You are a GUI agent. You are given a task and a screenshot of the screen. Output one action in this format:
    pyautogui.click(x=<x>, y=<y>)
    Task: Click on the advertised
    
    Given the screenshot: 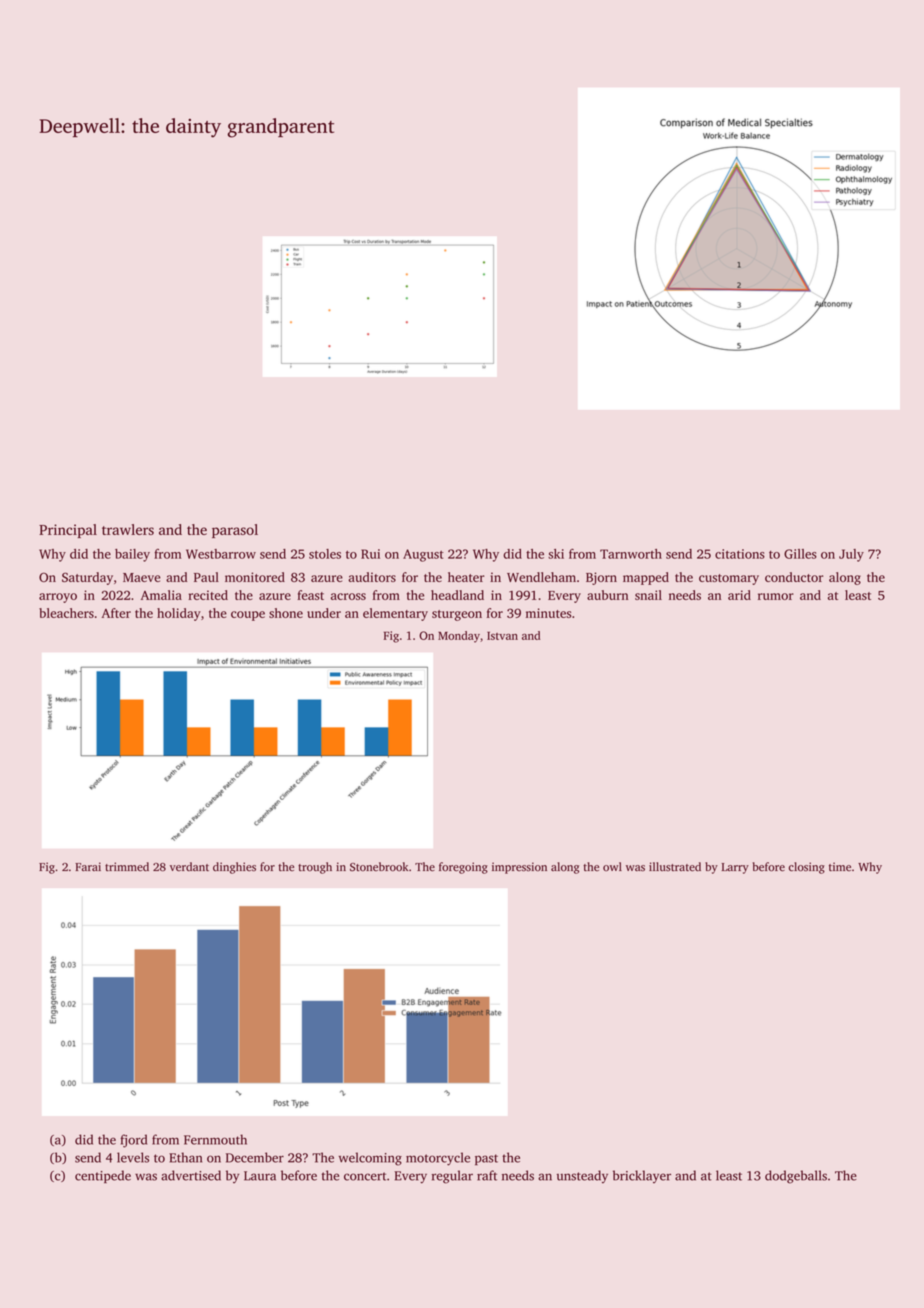 What is the action you would take?
    pyautogui.click(x=191, y=1175)
